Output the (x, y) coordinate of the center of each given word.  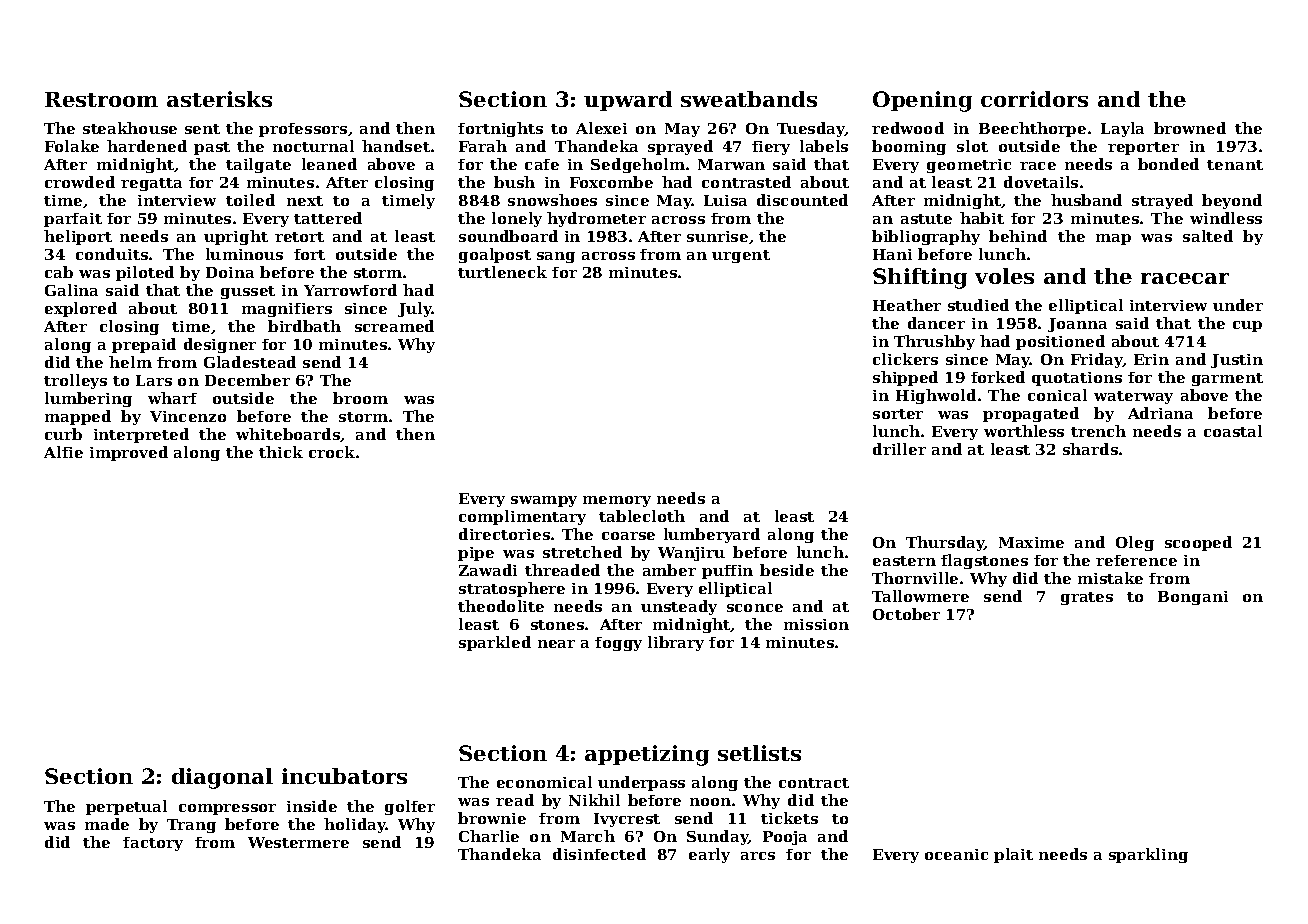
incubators (344, 776)
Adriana (1160, 413)
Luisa (725, 200)
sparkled (495, 643)
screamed (394, 326)
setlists (759, 753)
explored (81, 309)
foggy (618, 644)
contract (814, 783)
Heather (907, 305)
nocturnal (313, 146)
